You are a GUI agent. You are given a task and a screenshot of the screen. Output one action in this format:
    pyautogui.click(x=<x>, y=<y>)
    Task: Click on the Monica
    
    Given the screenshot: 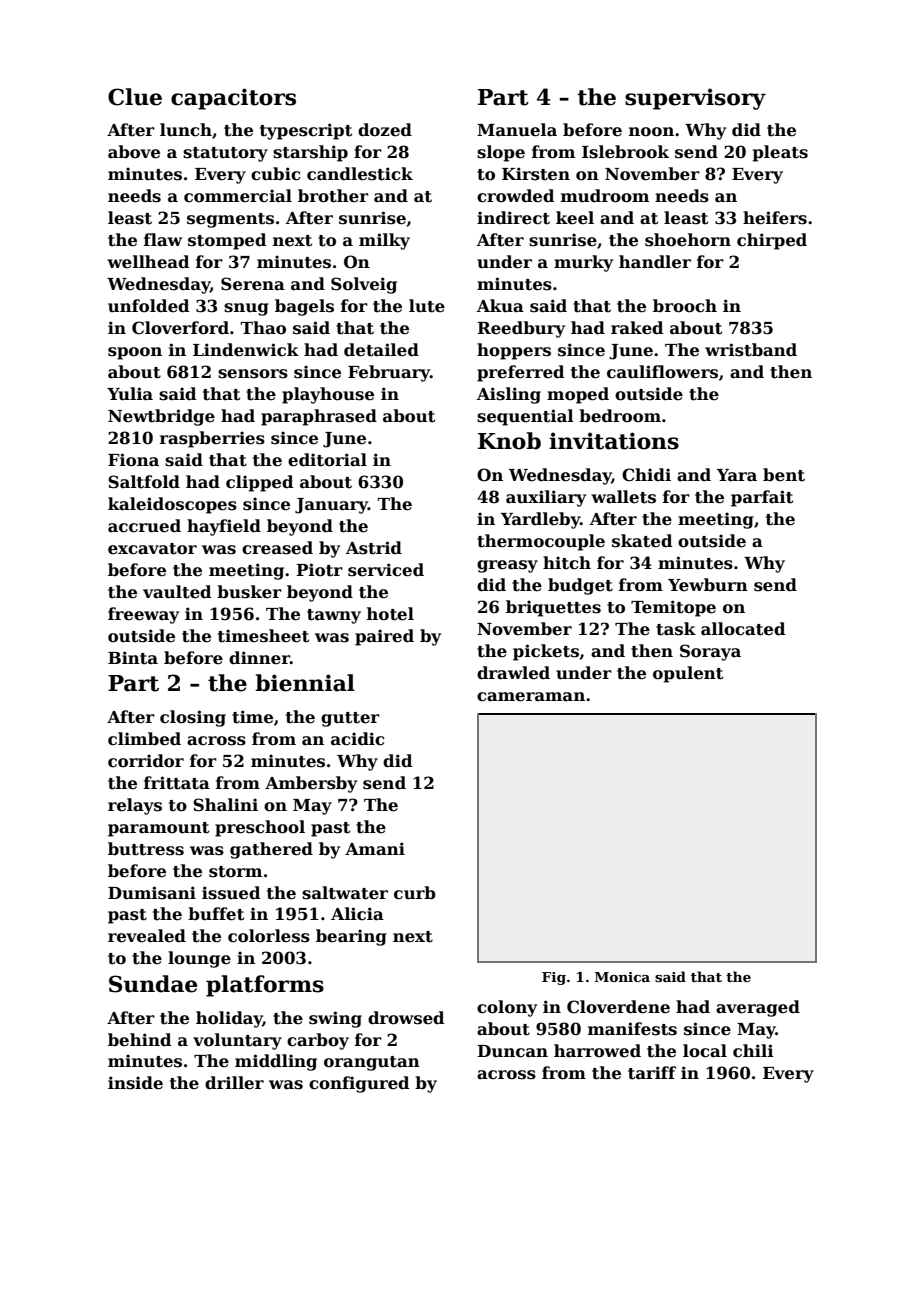 What is the action you would take?
    pyautogui.click(x=622, y=977)
